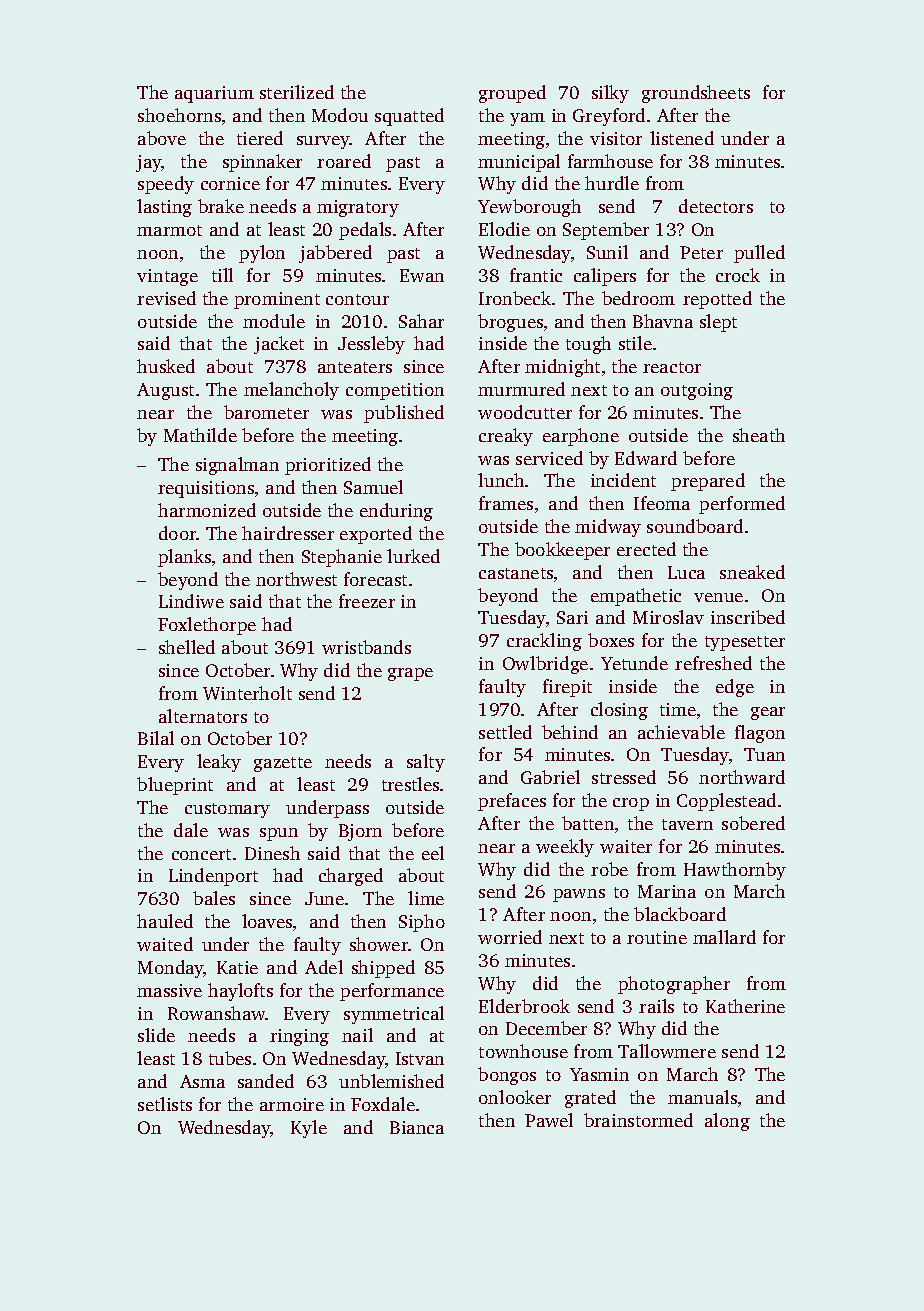  What do you see at coordinates (523, 1051) in the screenshot?
I see `townhouse` at bounding box center [523, 1051].
